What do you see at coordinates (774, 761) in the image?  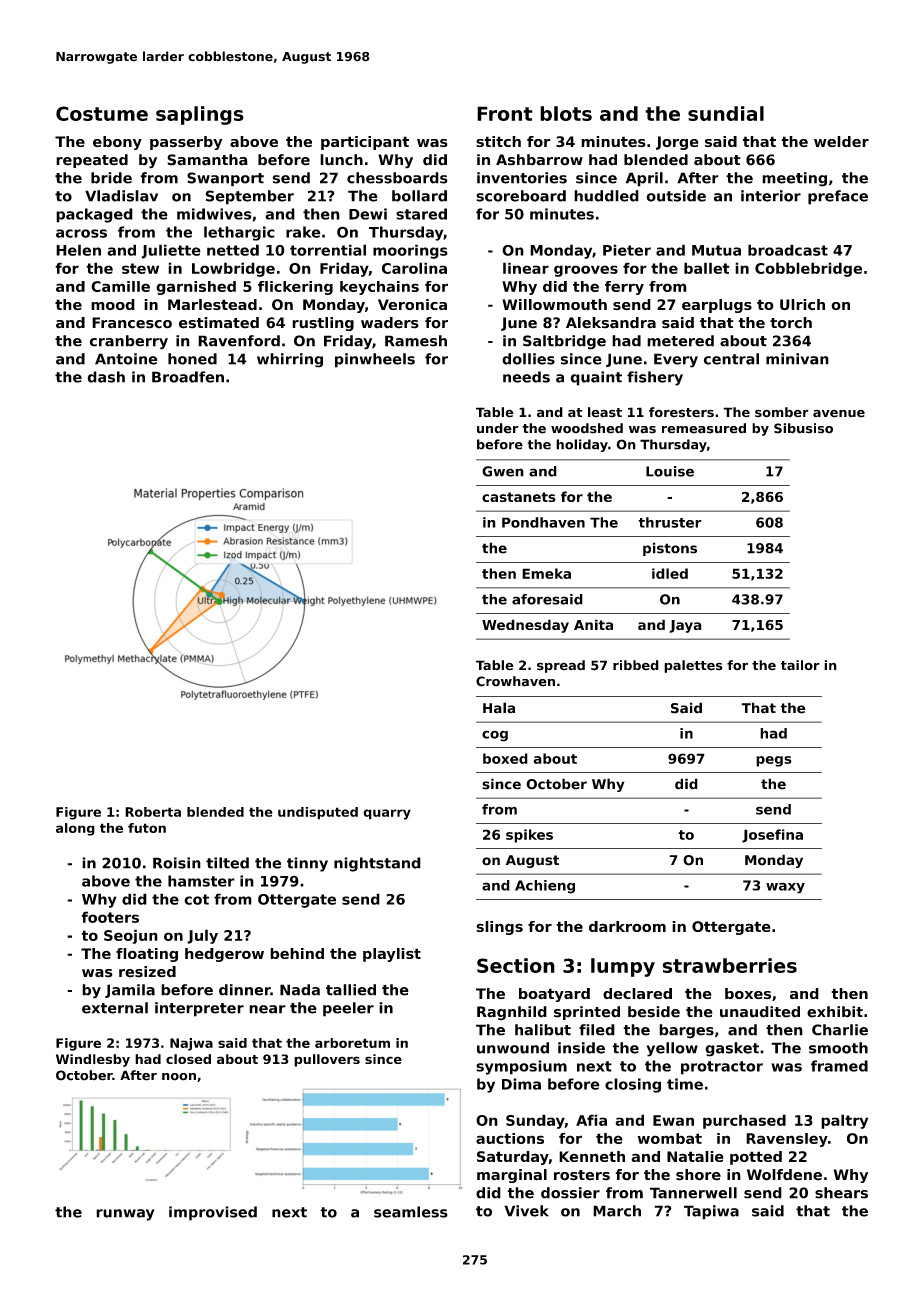 I see `pegs` at bounding box center [774, 761].
